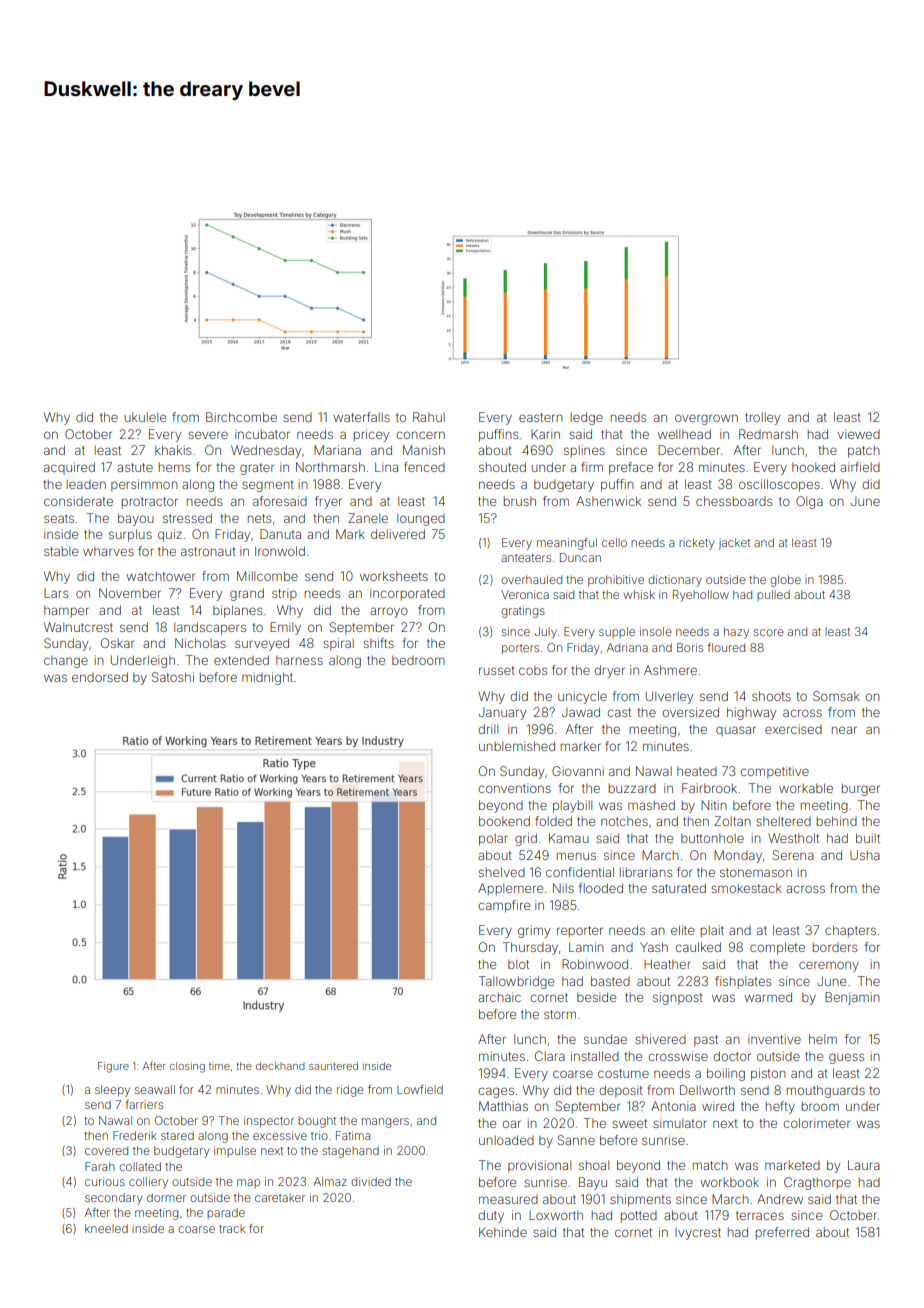 Image resolution: width=924 pixels, height=1308 pixels. Describe the element at coordinates (503, 1232) in the document. I see `Kehinde` at that location.
